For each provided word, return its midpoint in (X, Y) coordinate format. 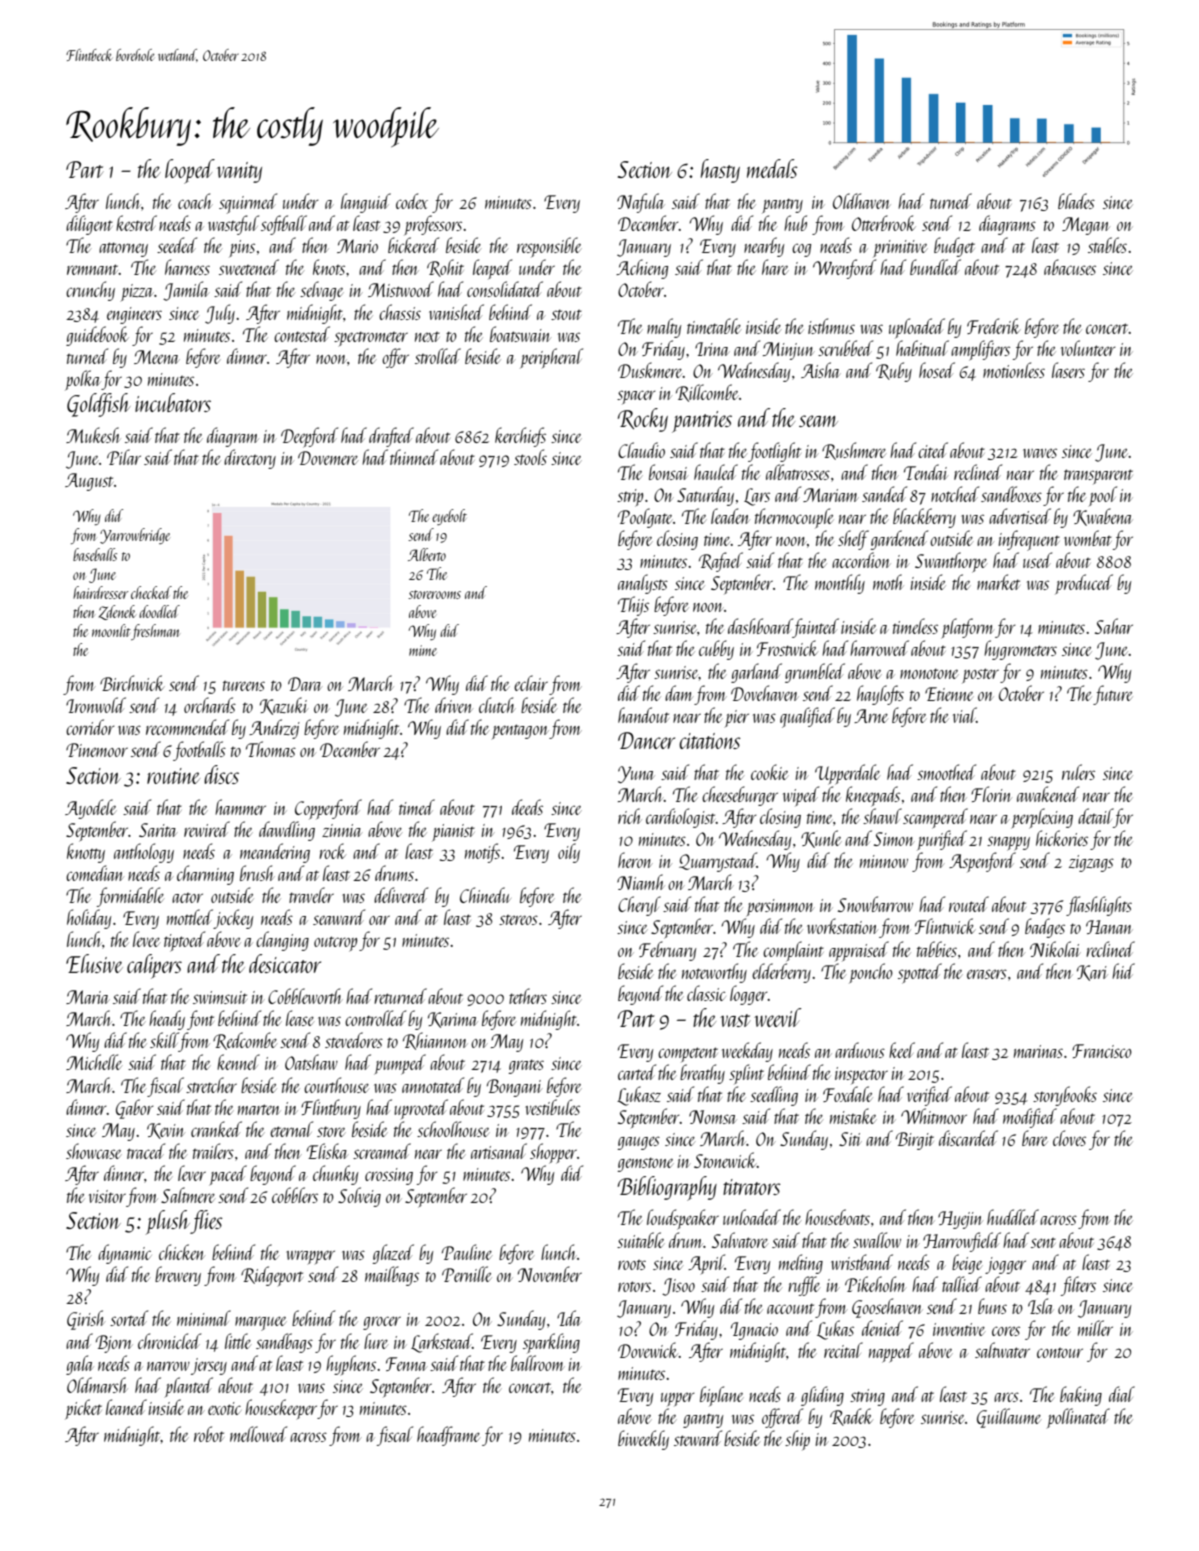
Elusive (94, 963)
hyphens (351, 1365)
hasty (720, 171)
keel (902, 1050)
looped (190, 171)
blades (1076, 201)
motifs (482, 853)
